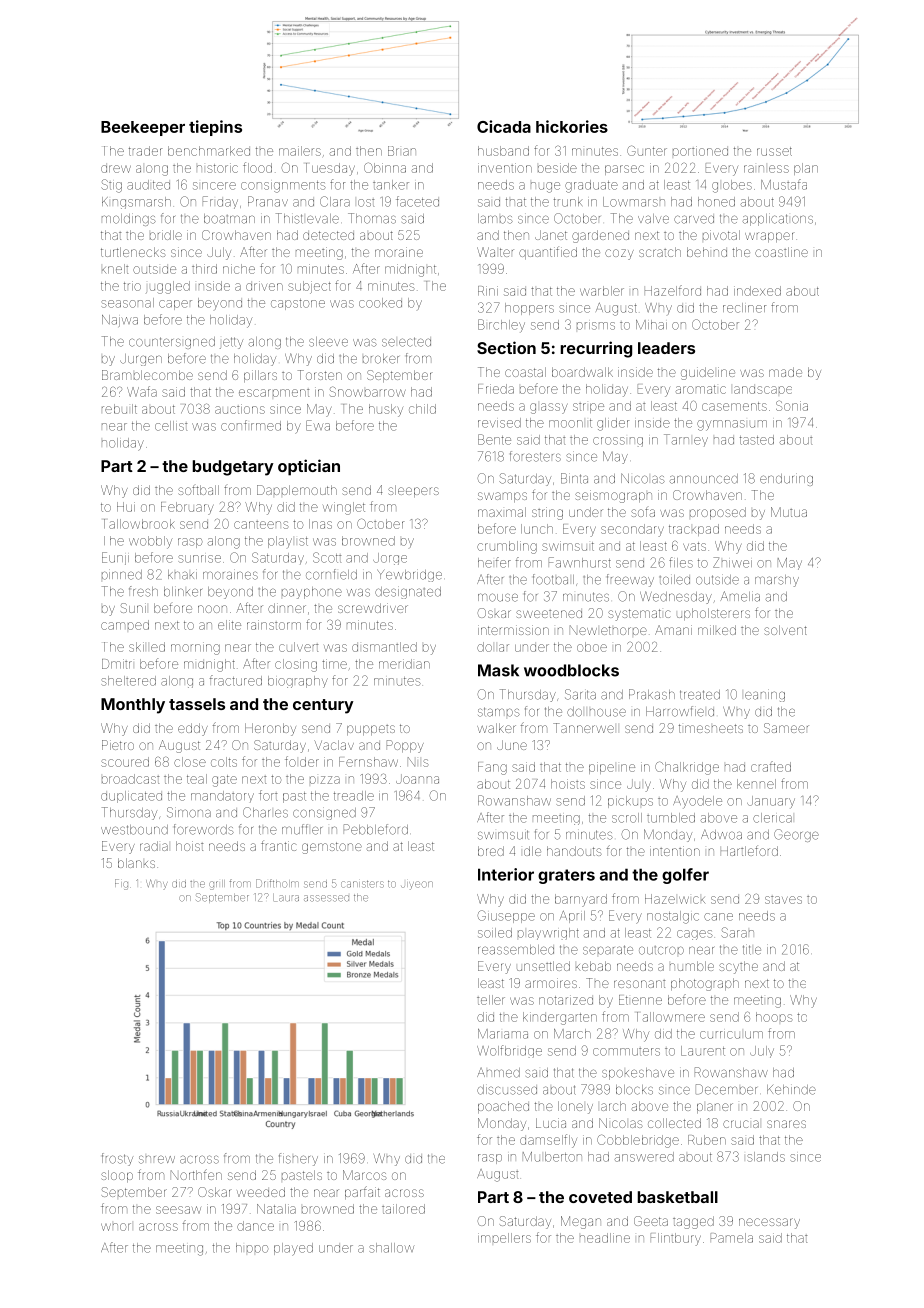  What do you see at coordinates (757, 291) in the screenshot?
I see `indexed` at bounding box center [757, 291].
